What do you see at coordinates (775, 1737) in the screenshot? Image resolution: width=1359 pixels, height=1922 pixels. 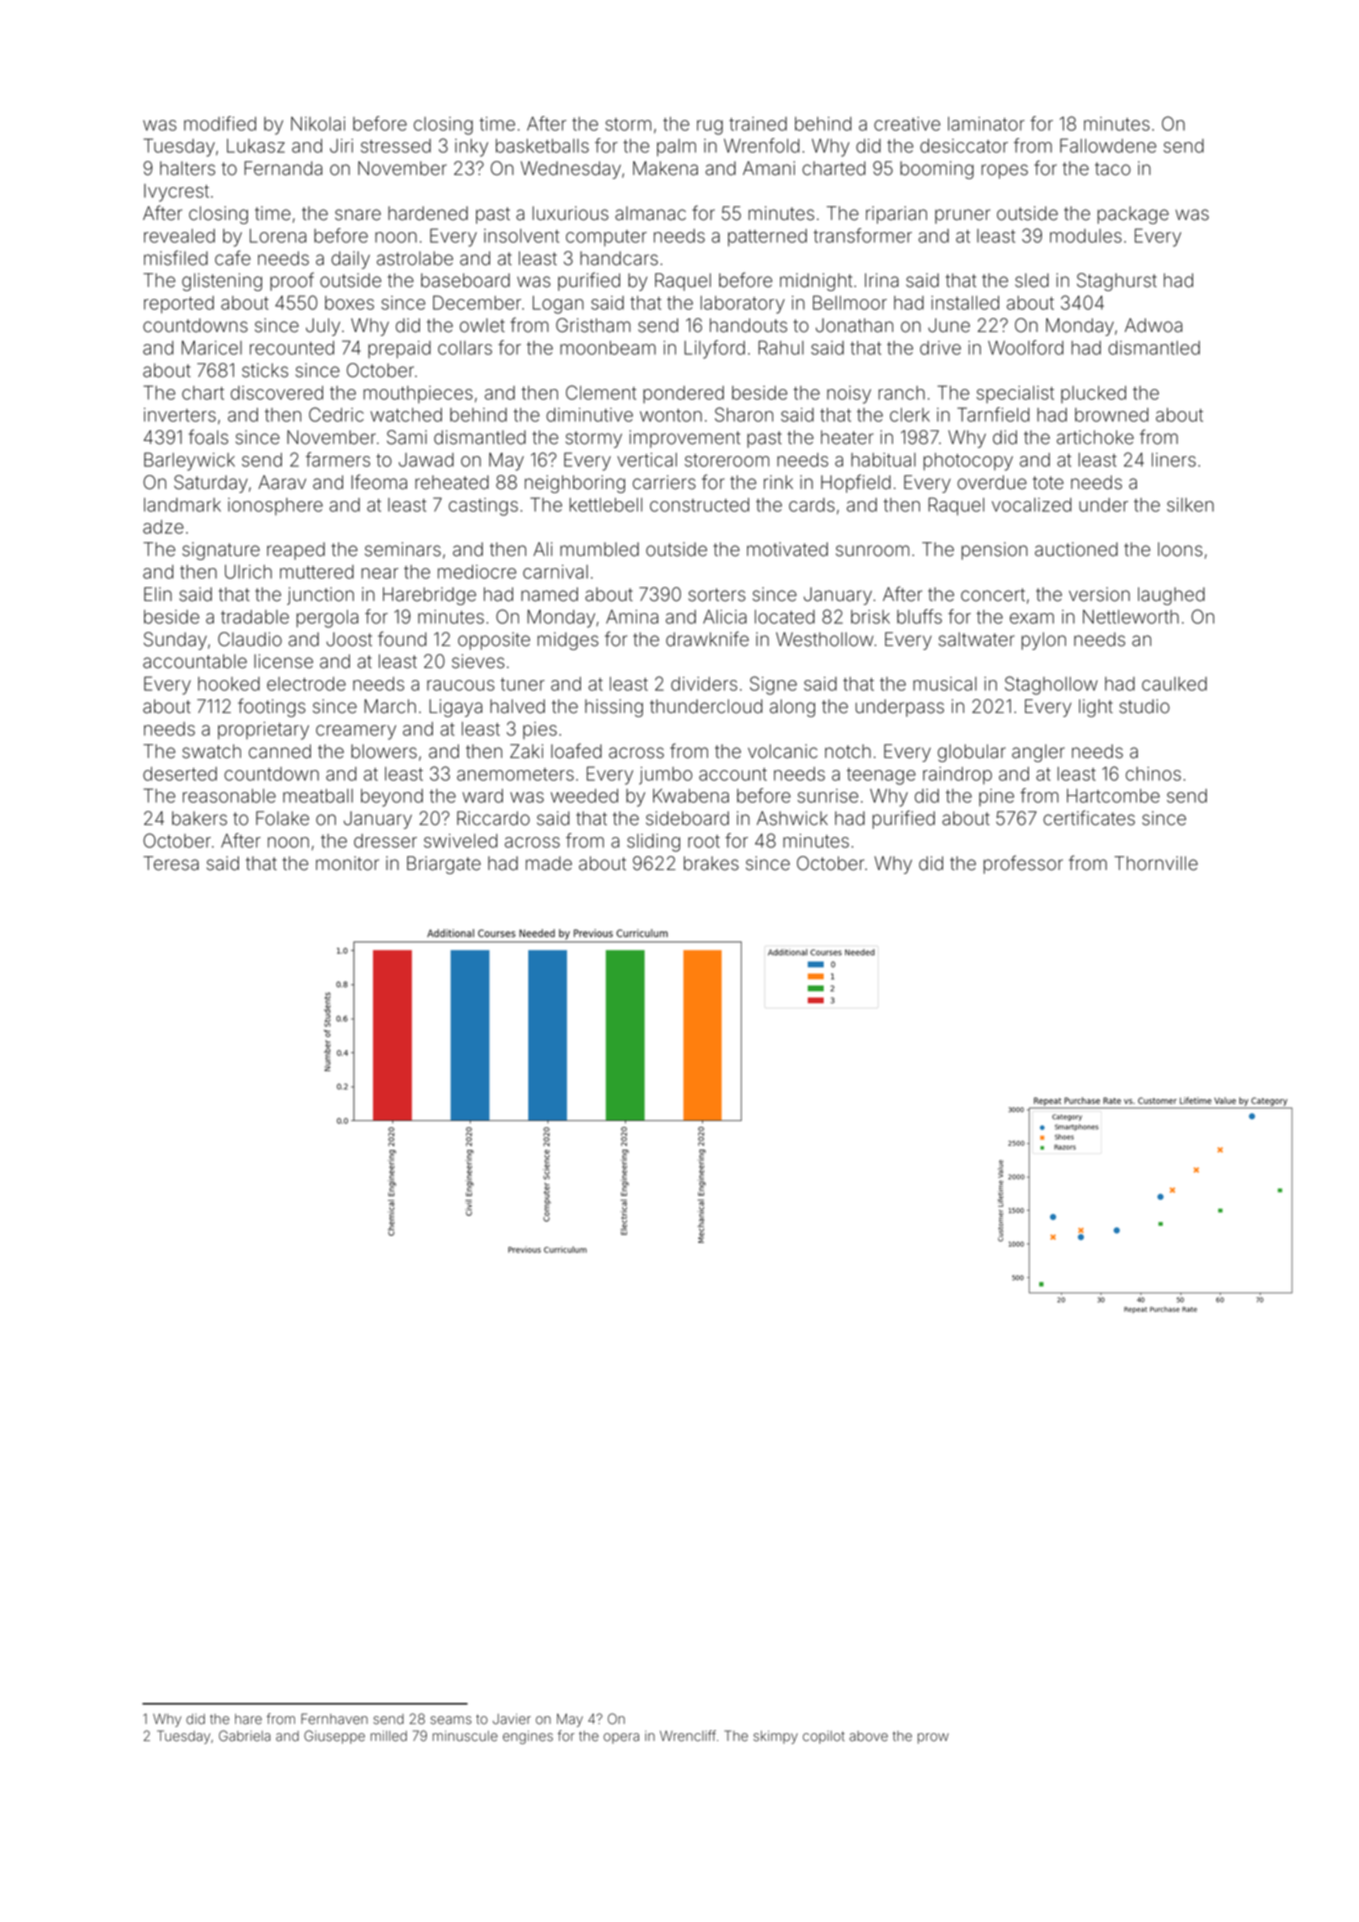 I see `skimpy` at bounding box center [775, 1737].
